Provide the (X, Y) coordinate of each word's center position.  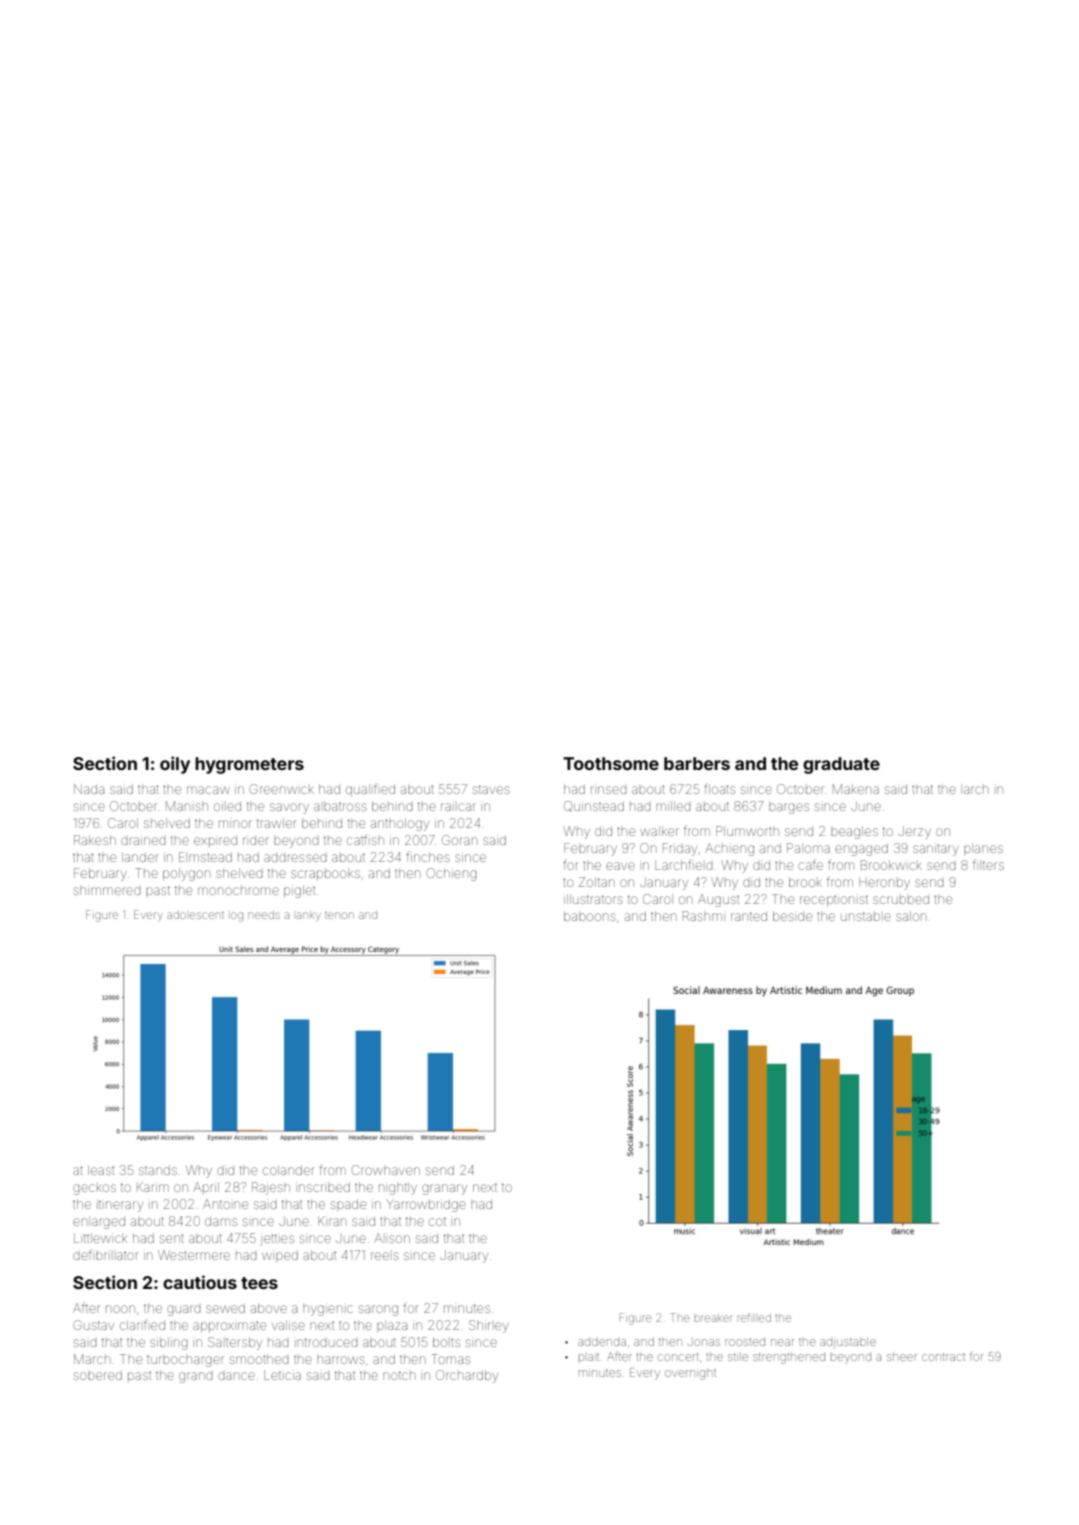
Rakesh (95, 840)
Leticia (282, 1375)
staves (491, 789)
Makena (856, 789)
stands (158, 1170)
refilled (754, 1317)
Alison (392, 1238)
